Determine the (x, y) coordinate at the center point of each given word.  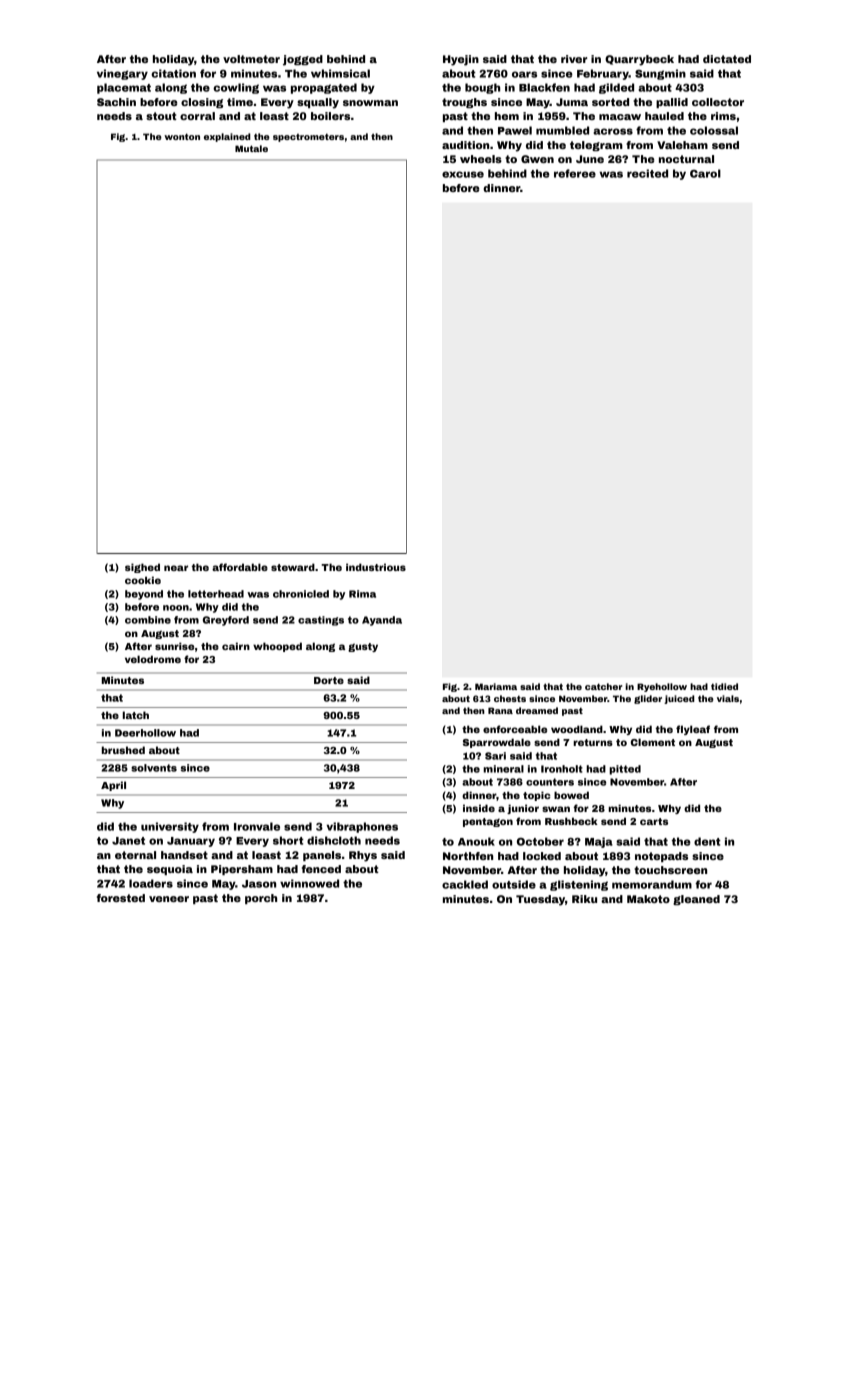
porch (261, 899)
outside (514, 884)
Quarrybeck (639, 60)
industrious (376, 567)
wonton (182, 136)
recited (647, 173)
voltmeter (251, 59)
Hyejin (461, 60)
